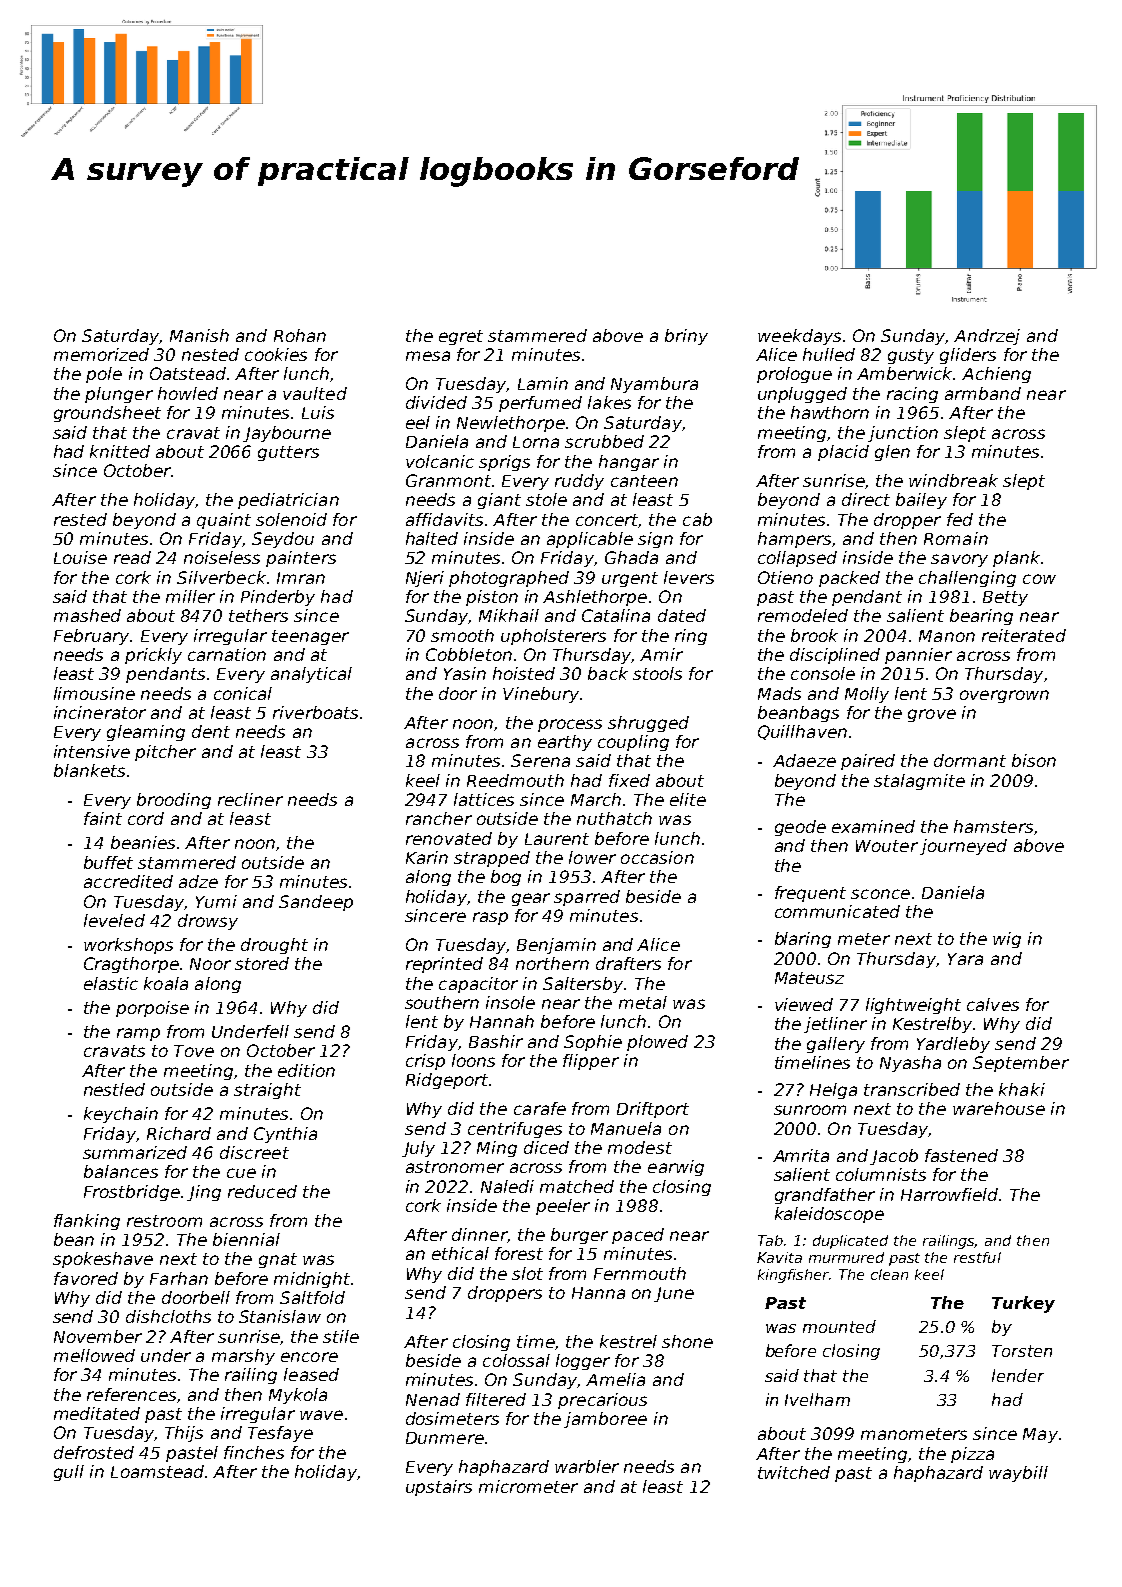  Describe the element at coordinates (873, 826) in the image. I see `examined` at that location.
